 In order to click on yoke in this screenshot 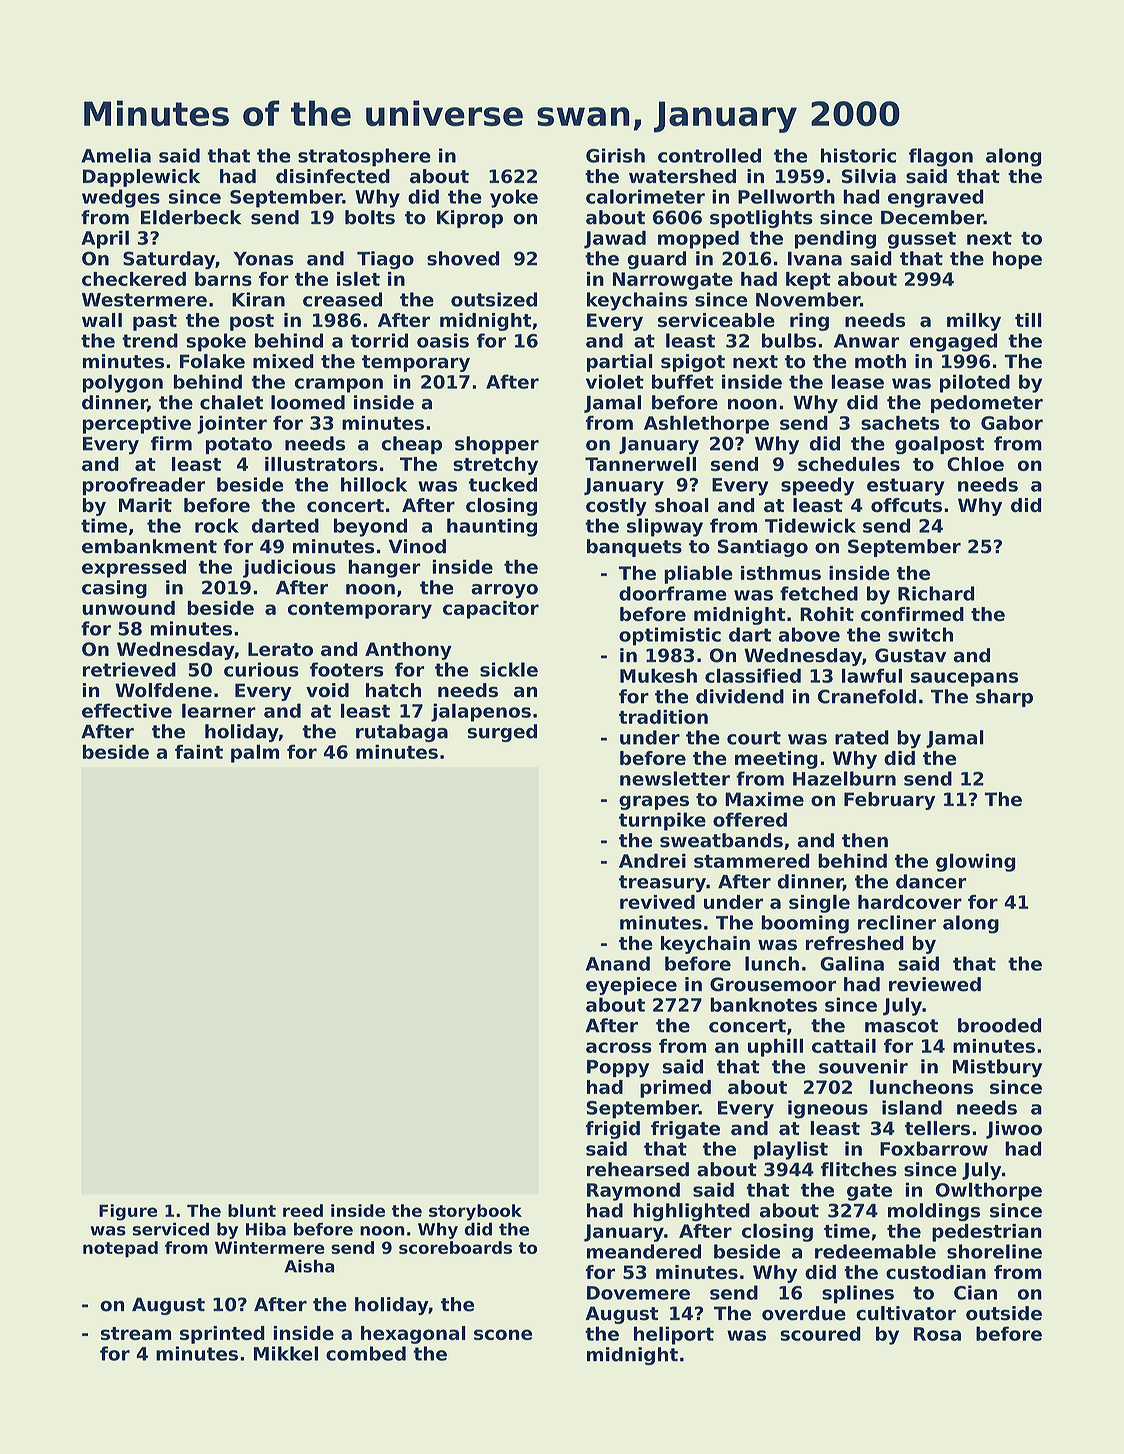, I will do `click(514, 198)`.
